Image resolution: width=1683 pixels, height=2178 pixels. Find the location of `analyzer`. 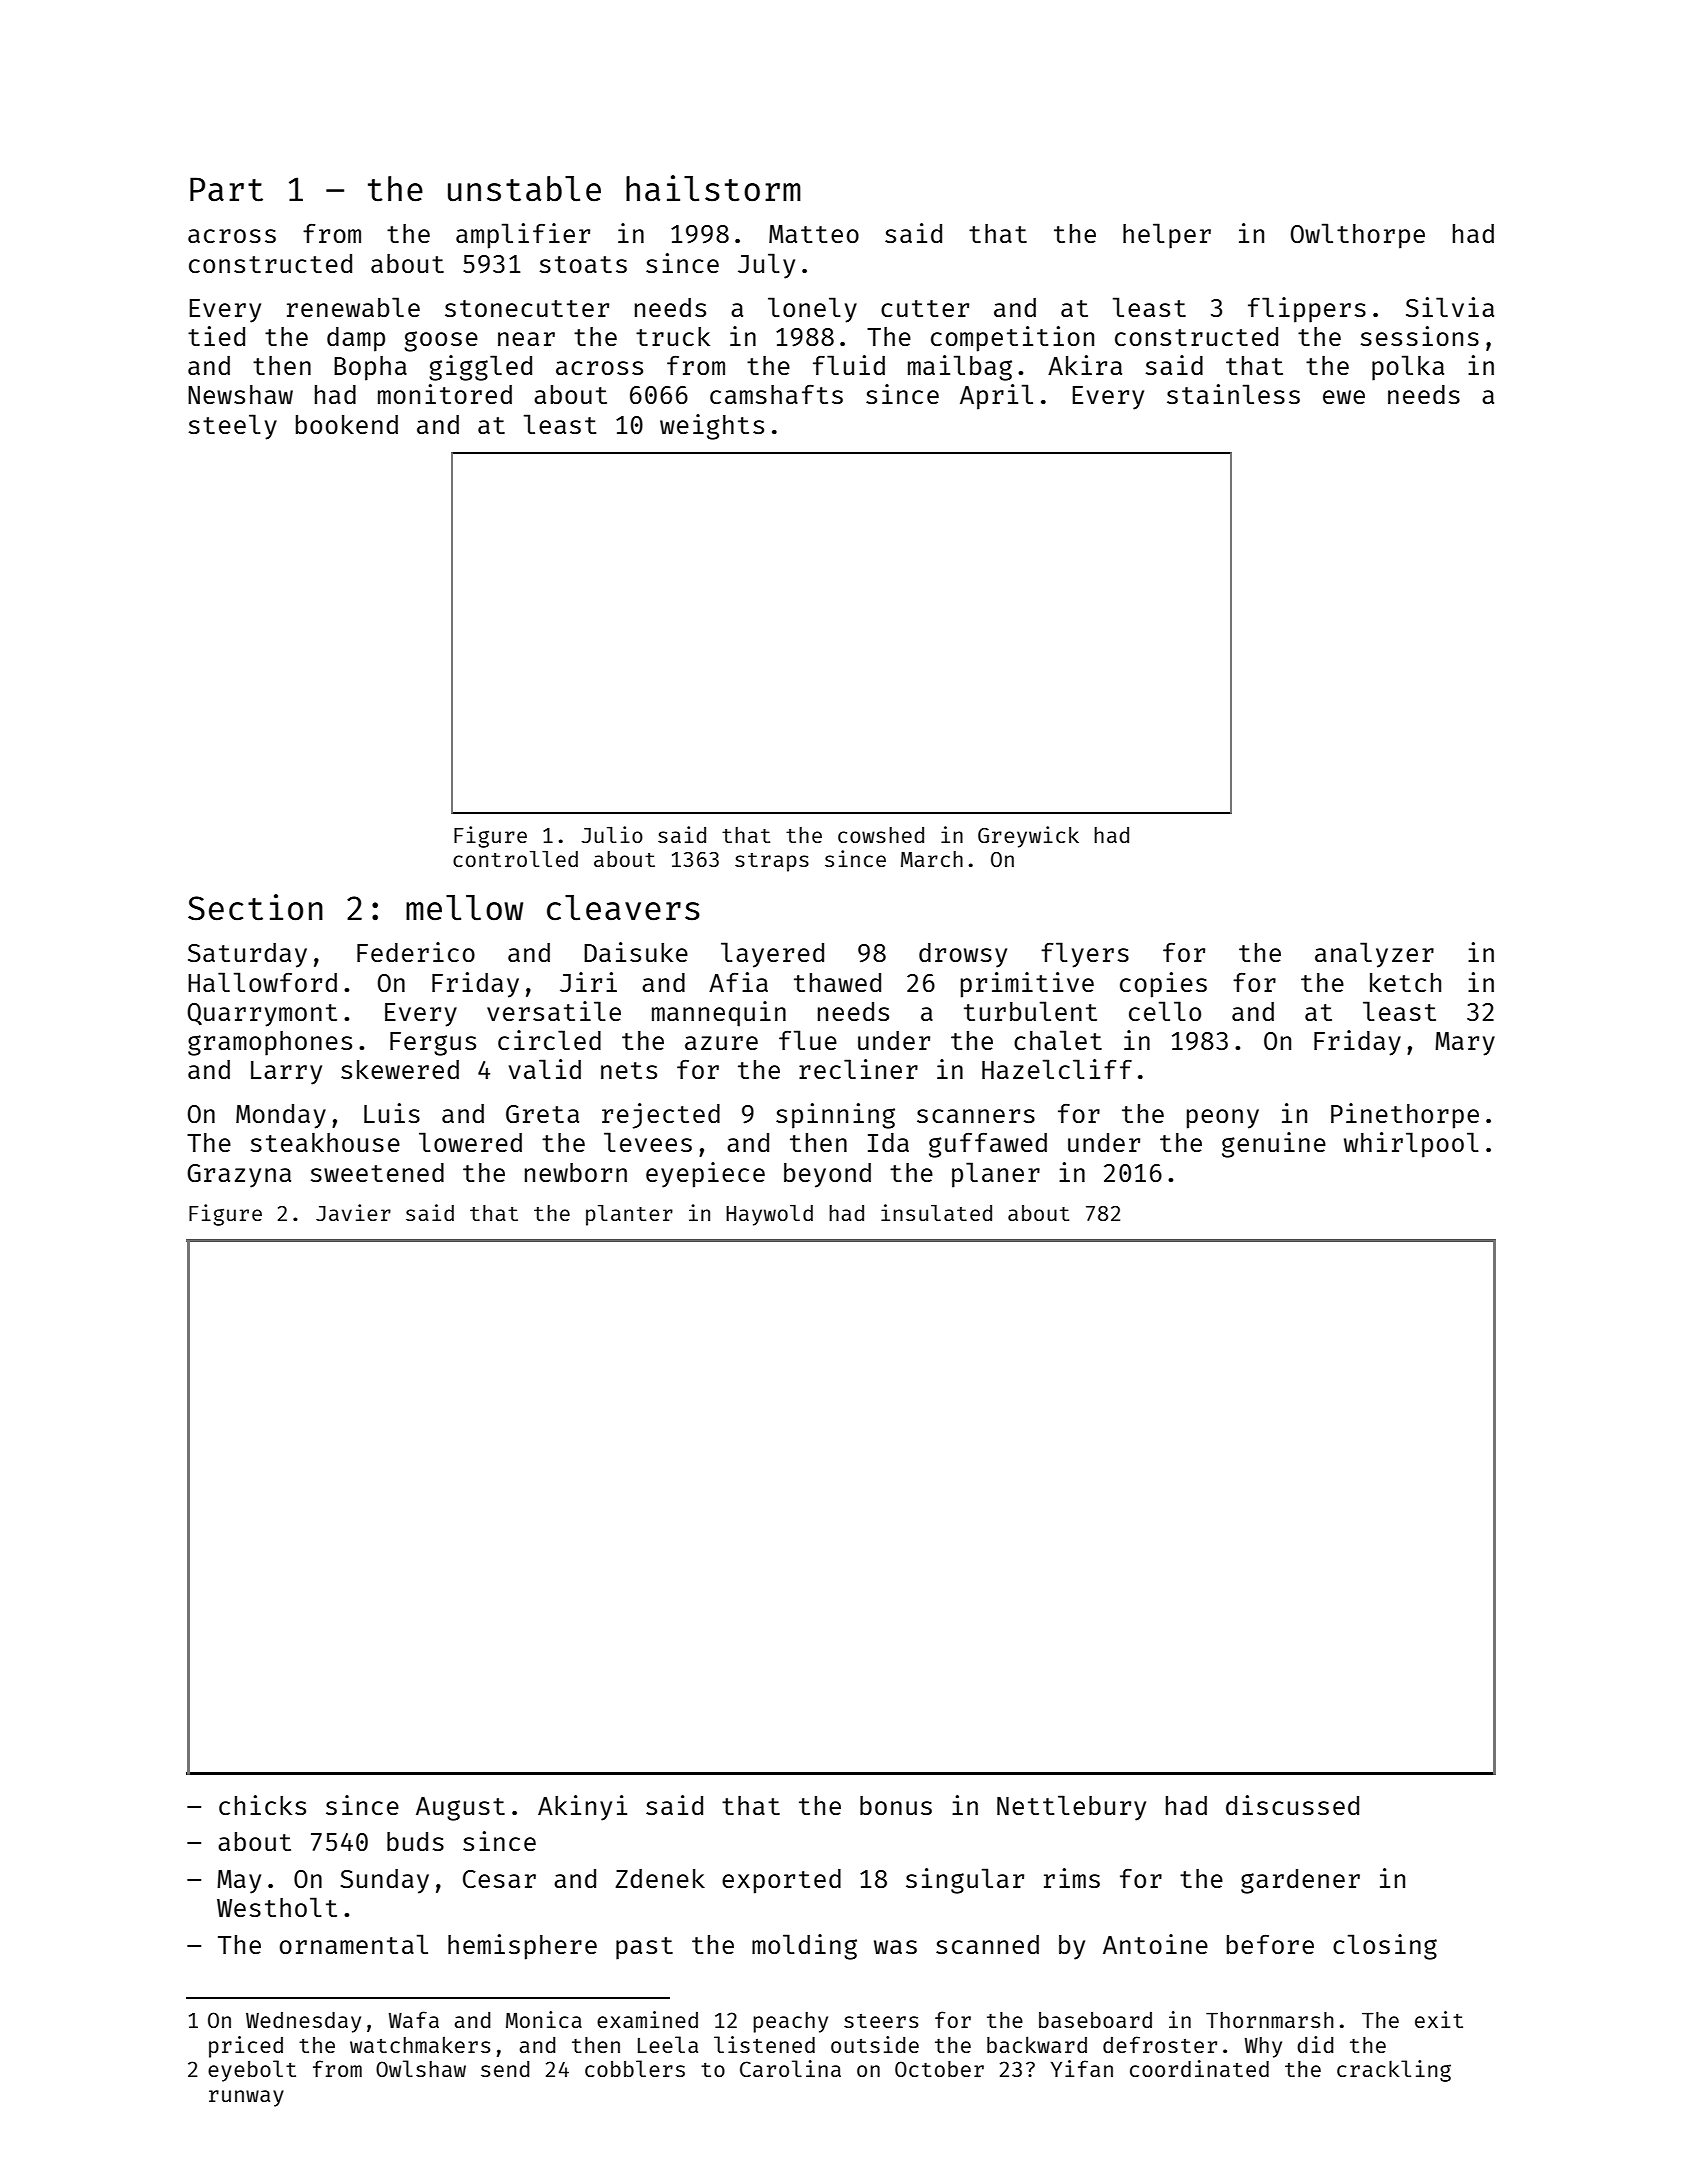

analyzer is located at coordinates (1374, 955).
